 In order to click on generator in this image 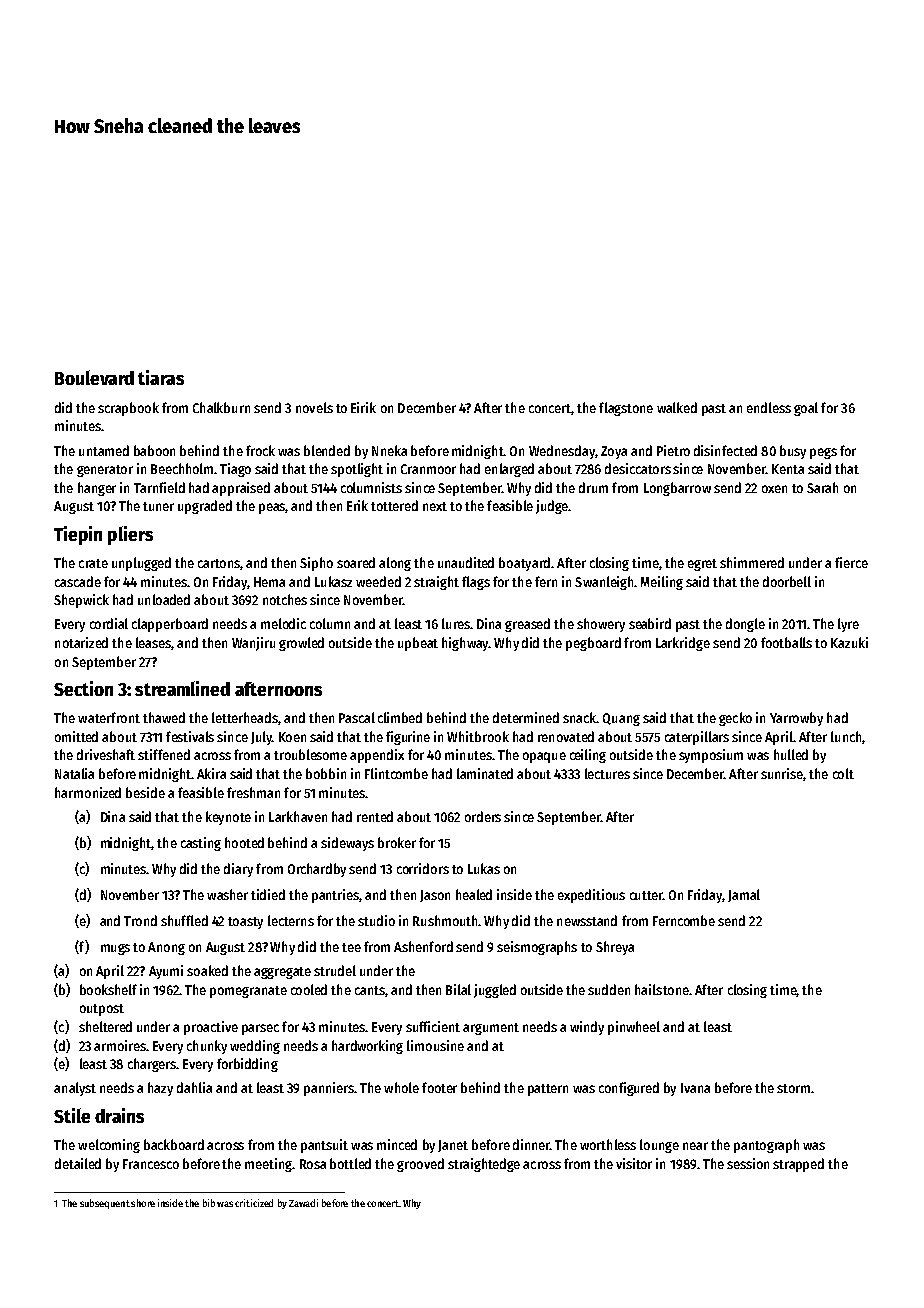, I will do `click(105, 471)`.
